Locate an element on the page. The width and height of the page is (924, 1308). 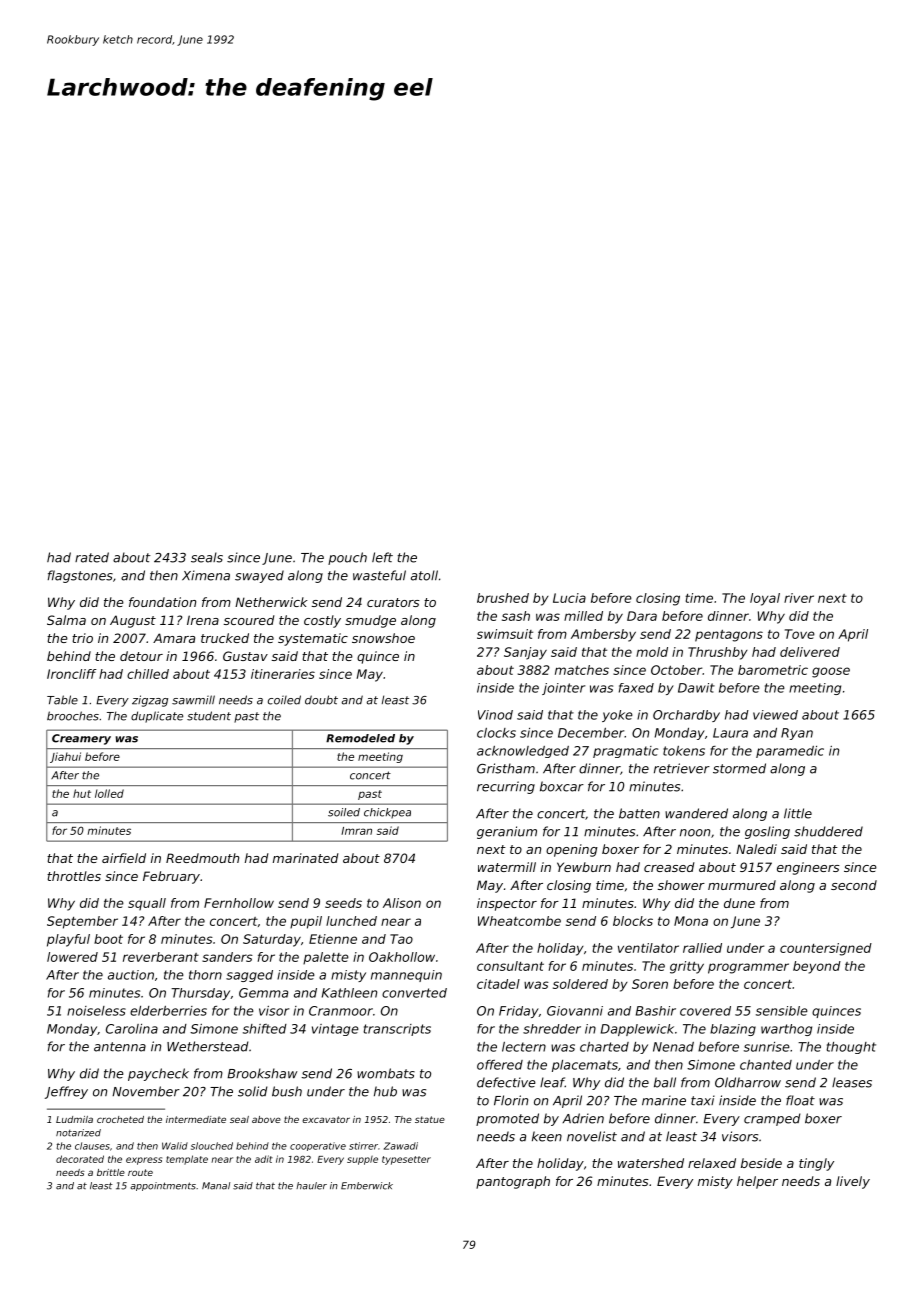
pouch is located at coordinates (347, 558).
